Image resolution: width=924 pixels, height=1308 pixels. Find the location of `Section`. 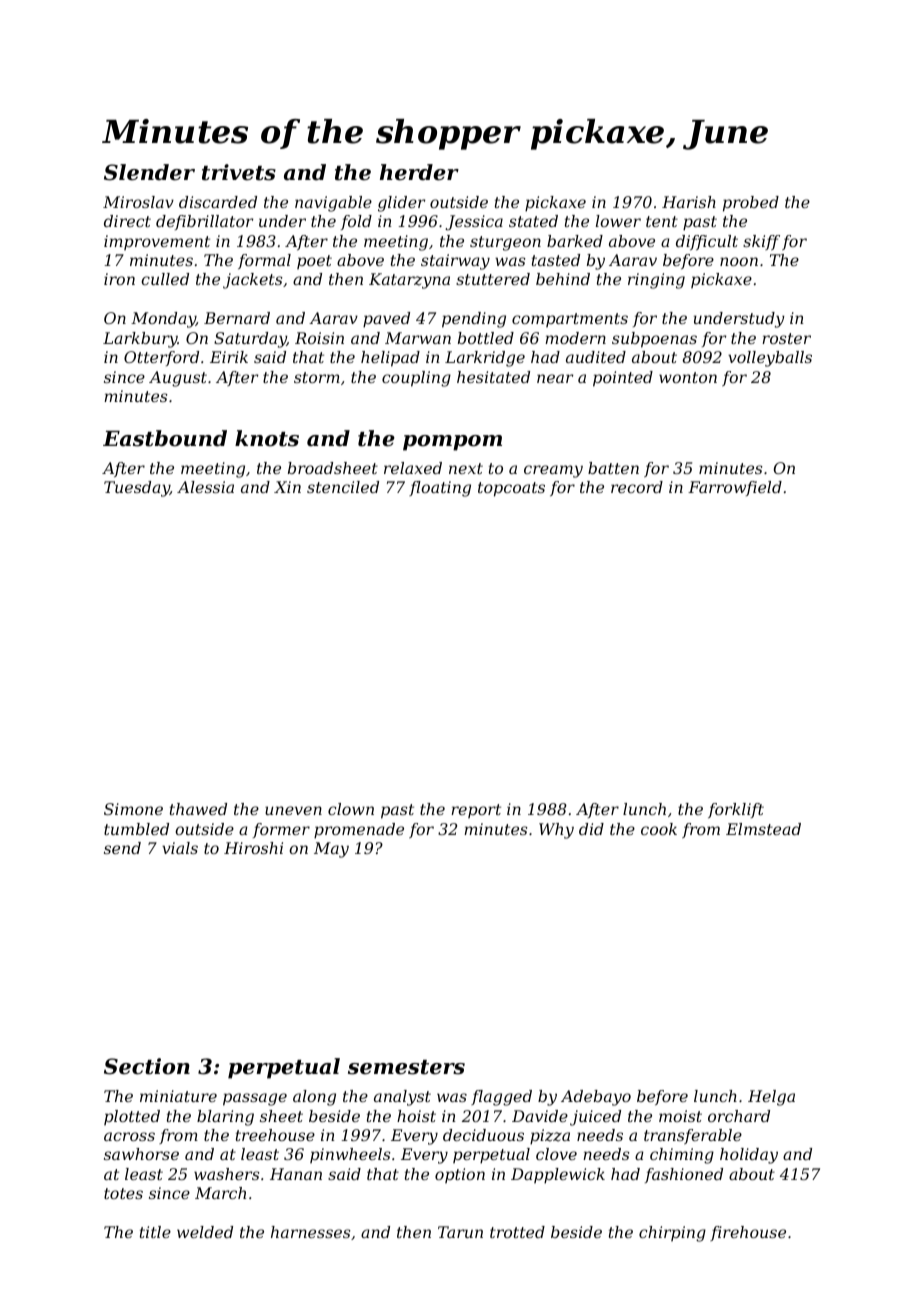

Section is located at coordinates (147, 1066).
